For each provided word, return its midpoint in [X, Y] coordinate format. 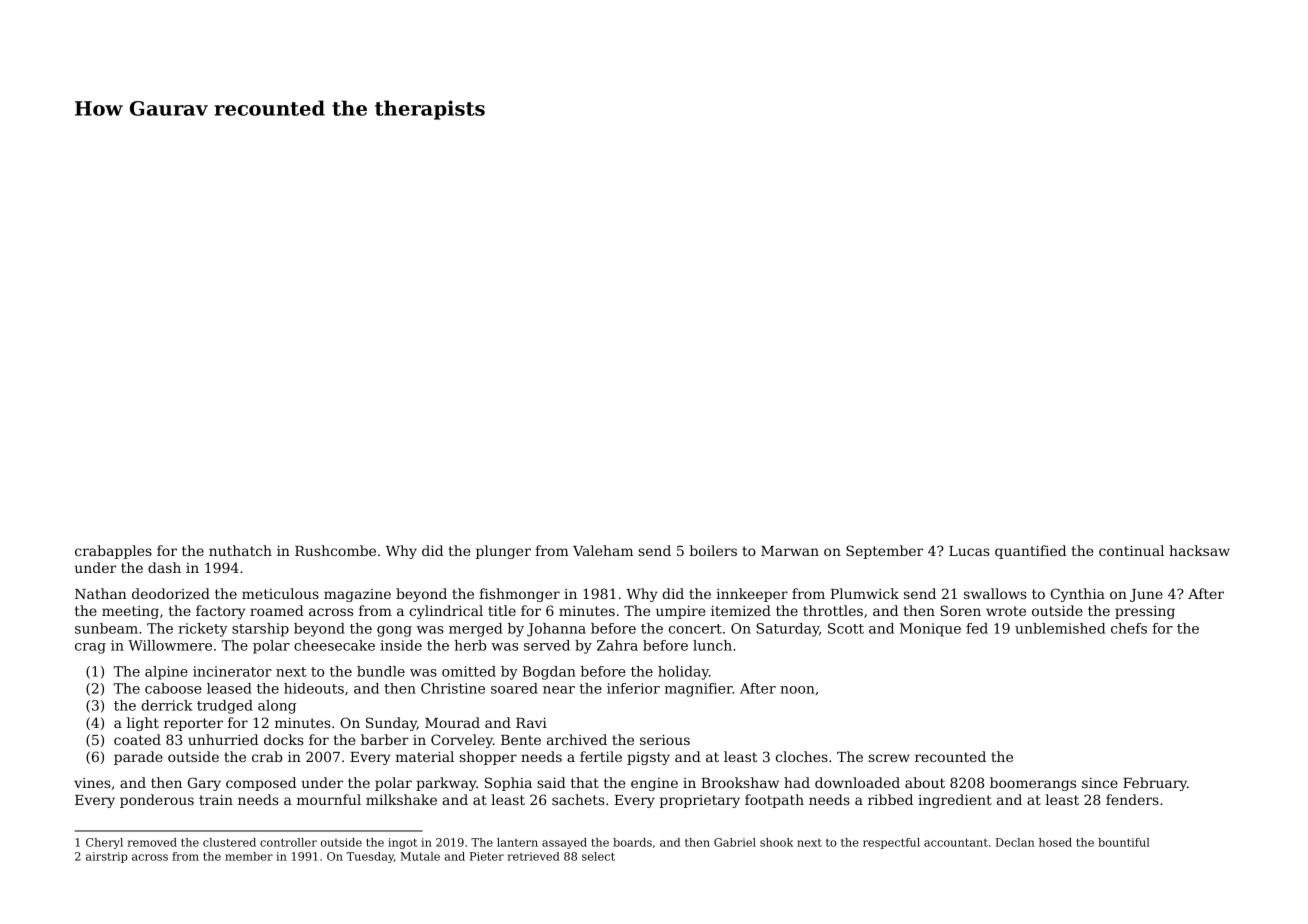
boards [632, 842]
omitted [469, 671]
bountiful [1124, 842]
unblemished [1060, 628]
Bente [521, 740]
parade [138, 758]
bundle [381, 671]
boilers [713, 550]
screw [889, 758]
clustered [229, 842]
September [884, 552]
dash [164, 567]
